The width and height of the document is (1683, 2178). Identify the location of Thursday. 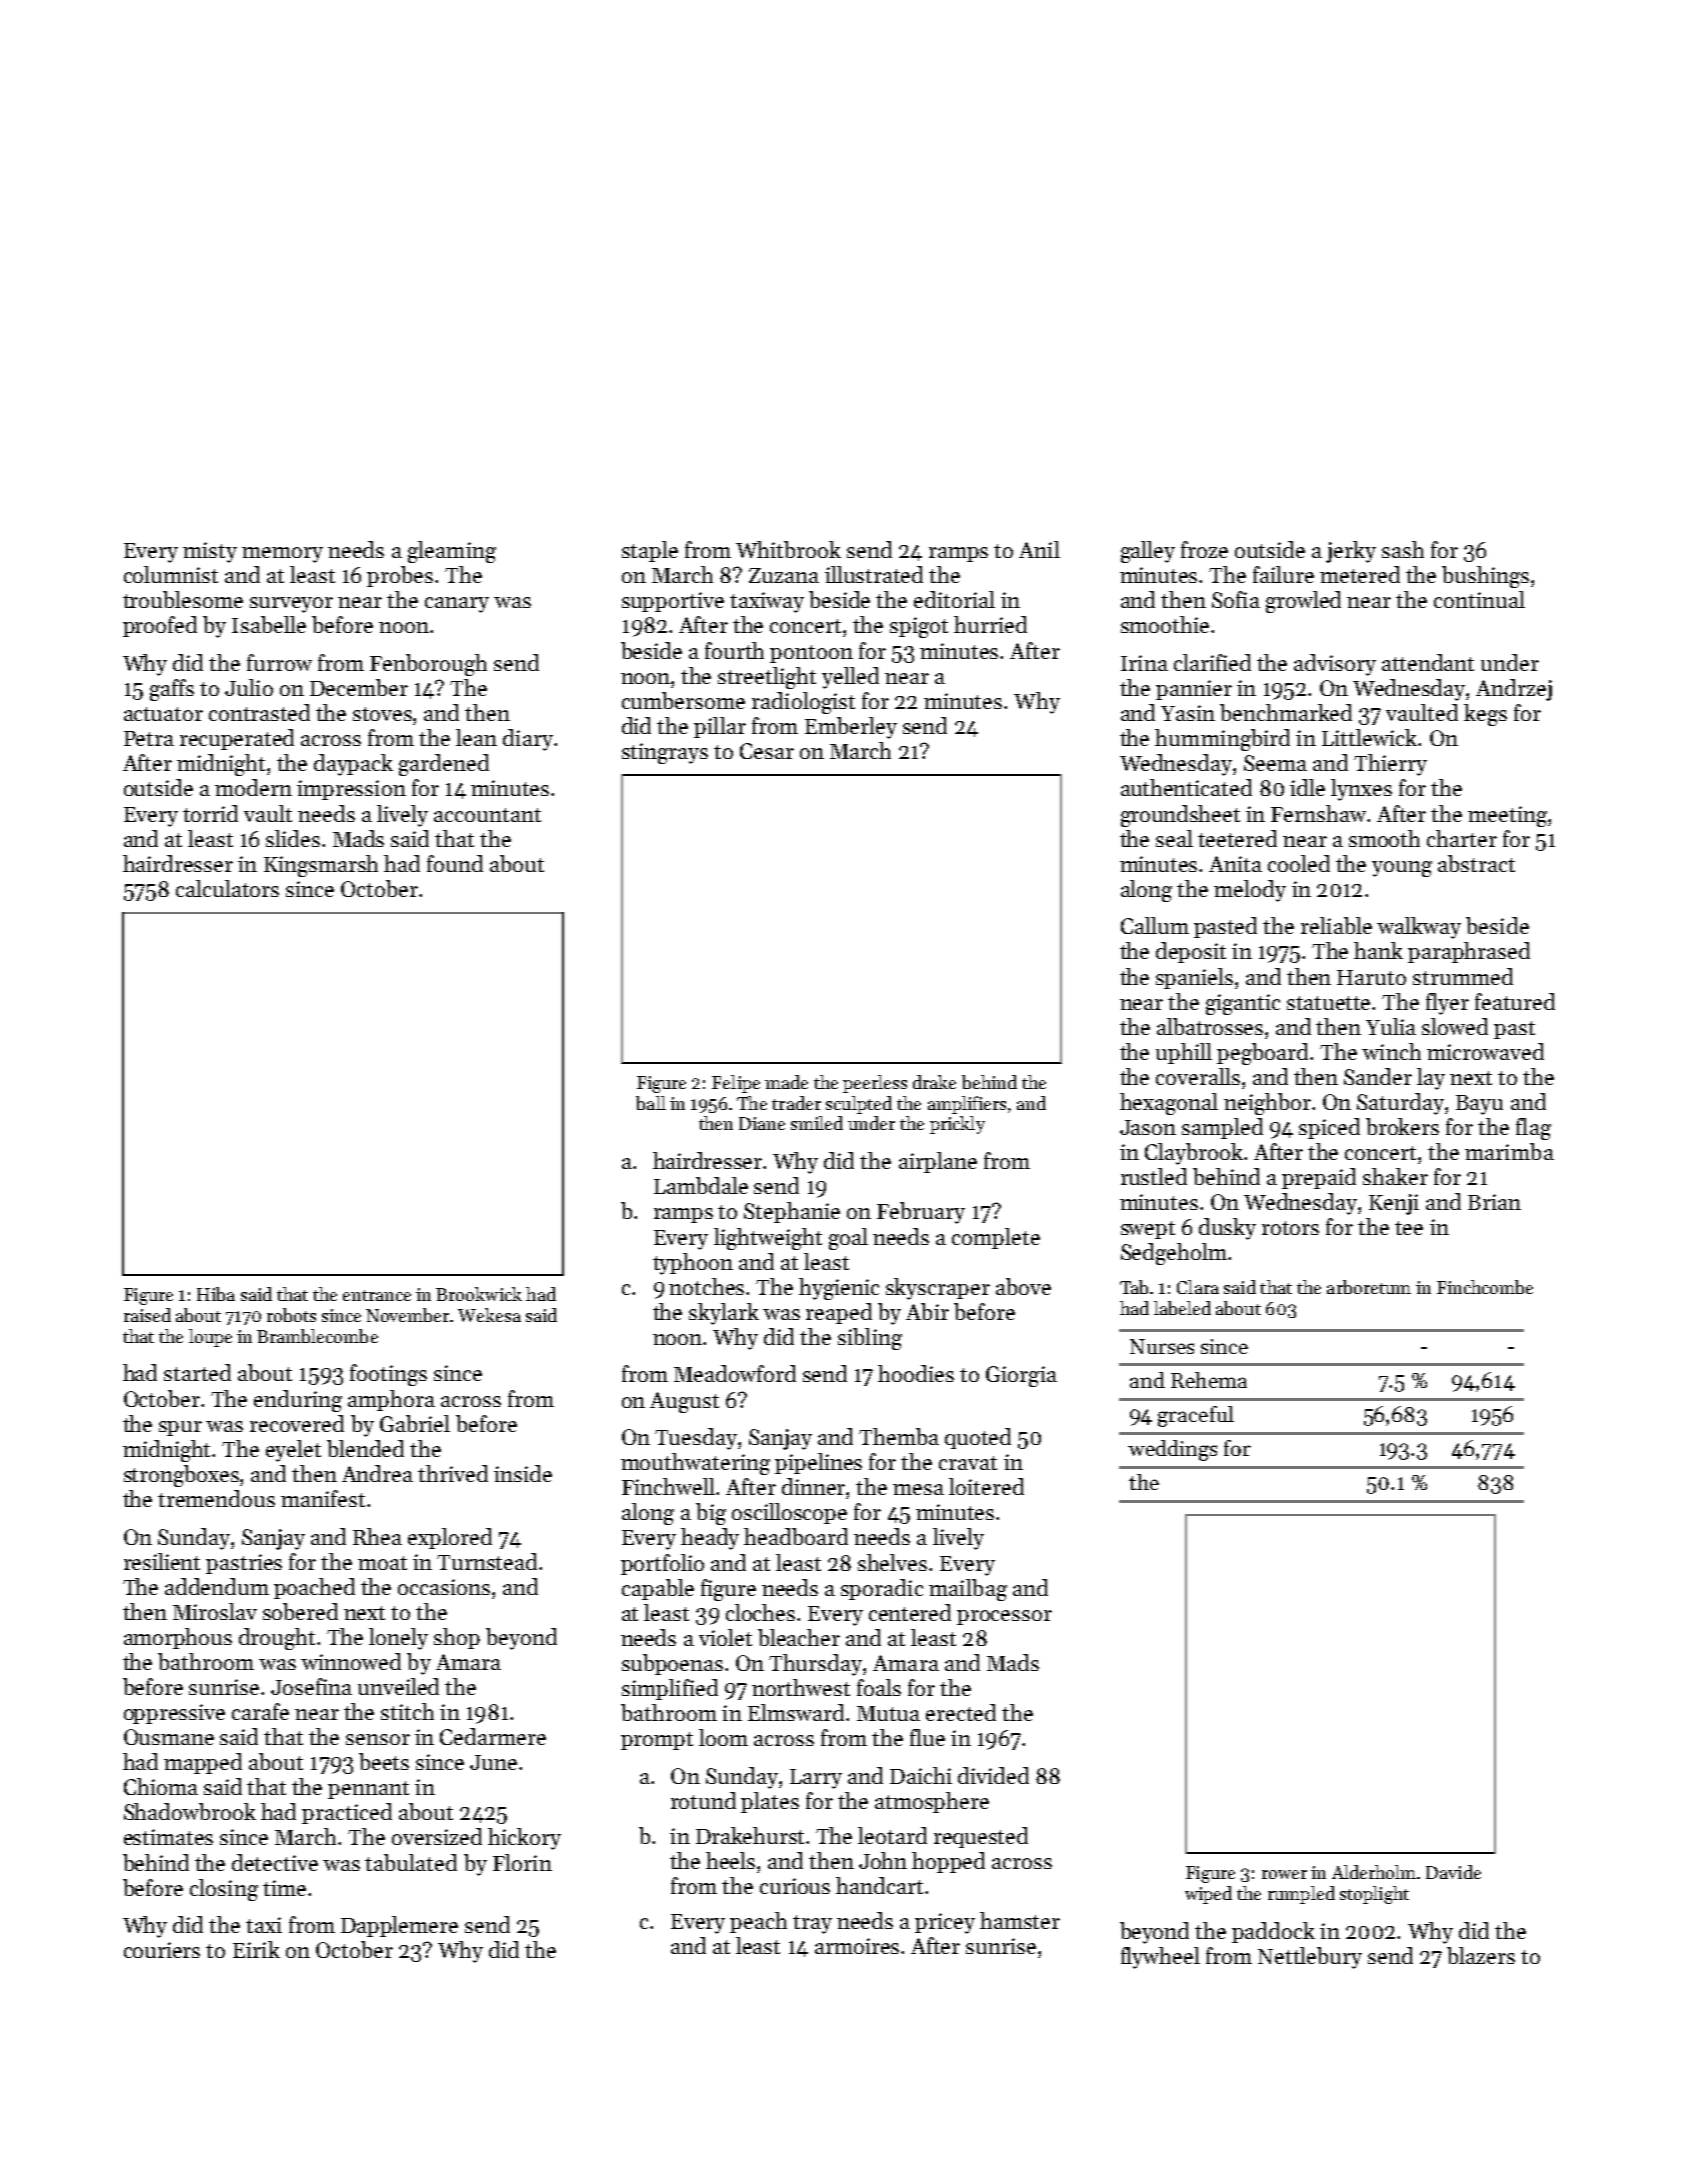
(815, 1665).
